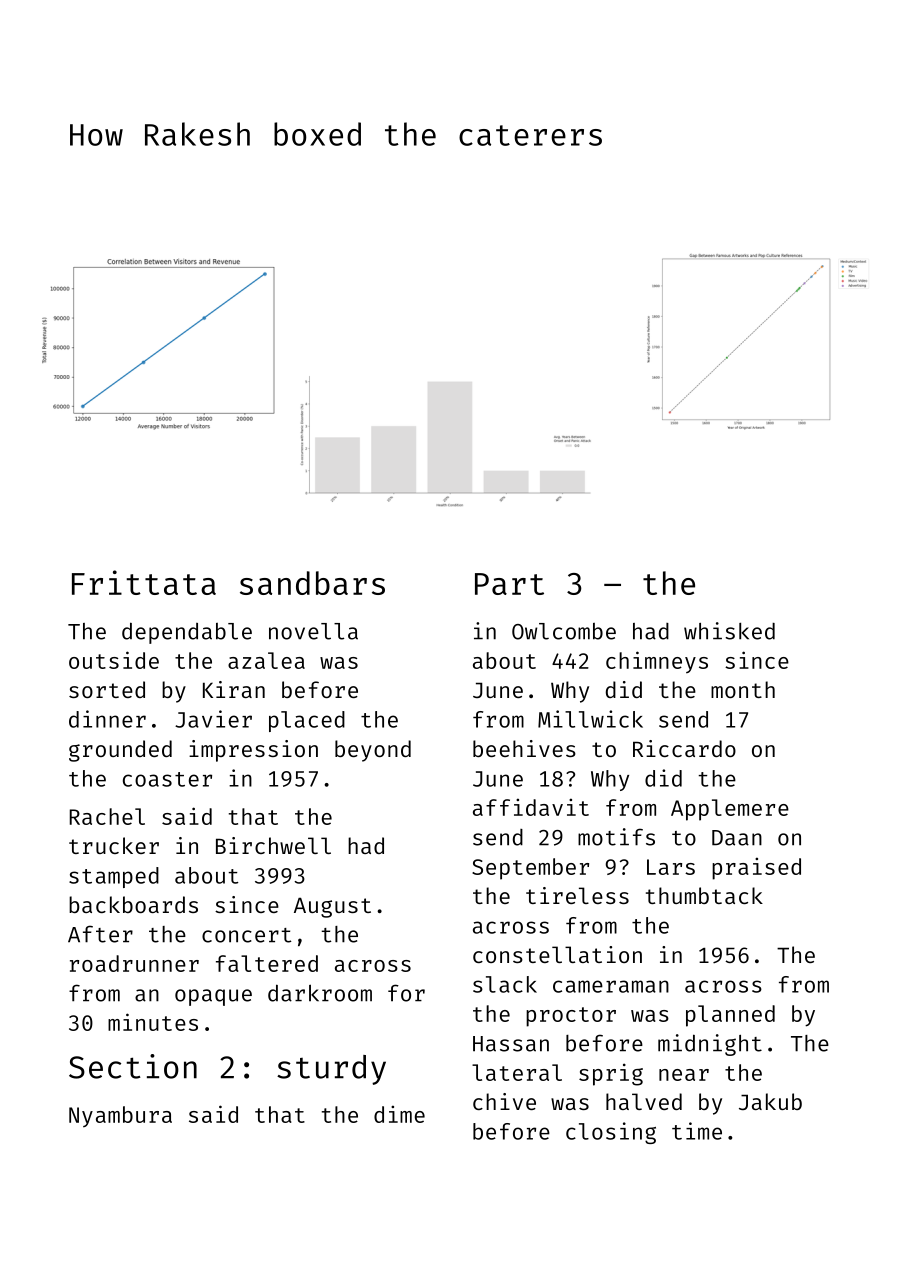 This screenshot has height=1285, width=906. Describe the element at coordinates (684, 748) in the screenshot. I see `Riccardo` at that location.
